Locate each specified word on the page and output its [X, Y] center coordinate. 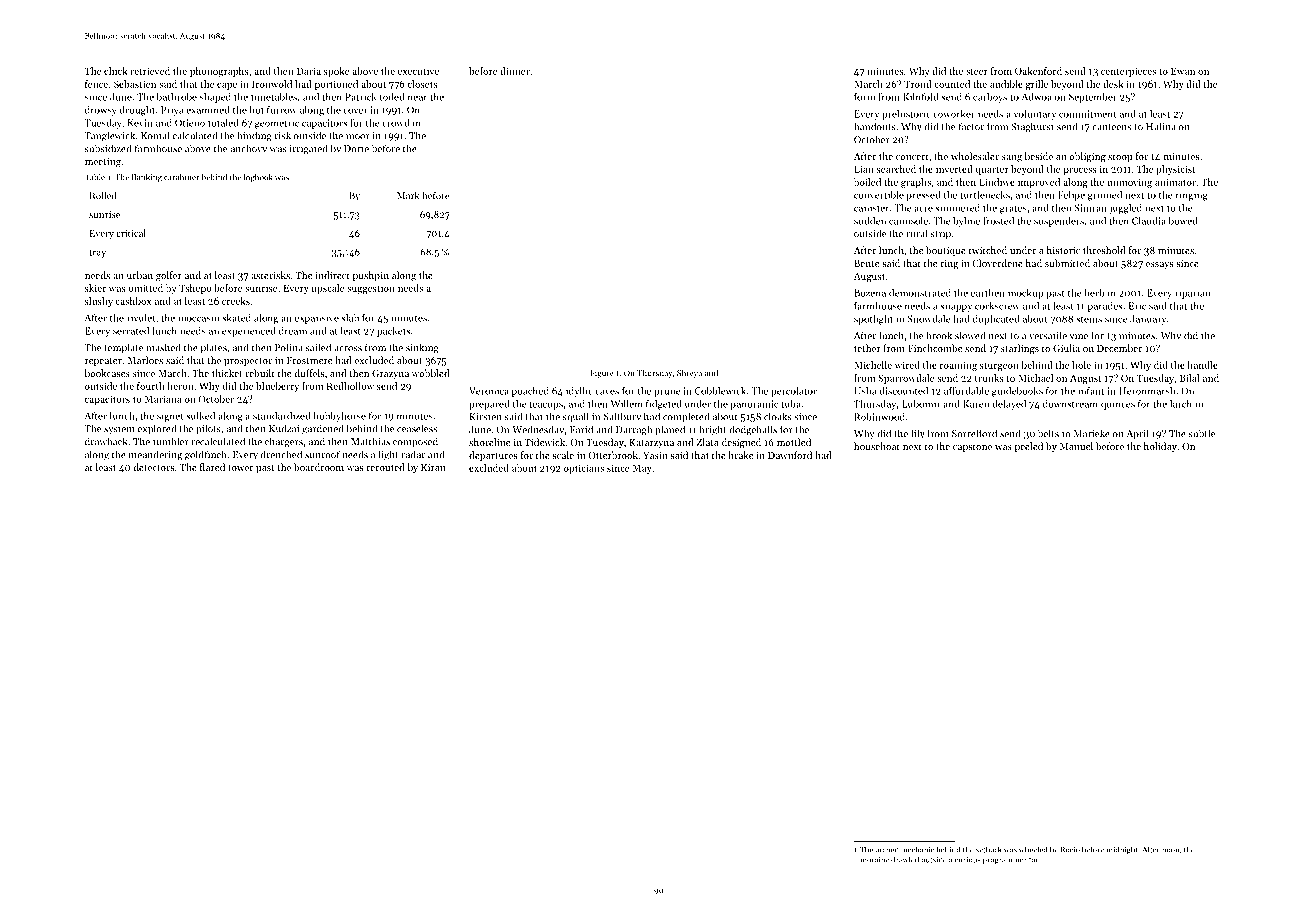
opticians [584, 469]
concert [912, 157]
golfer [169, 276]
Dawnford [790, 455]
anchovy [249, 149]
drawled [905, 859]
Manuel [1076, 446]
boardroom [319, 467]
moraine [874, 860]
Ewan [1183, 71]
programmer [1005, 861]
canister [871, 208]
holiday [1160, 447]
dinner [515, 71]
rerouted [386, 467]
